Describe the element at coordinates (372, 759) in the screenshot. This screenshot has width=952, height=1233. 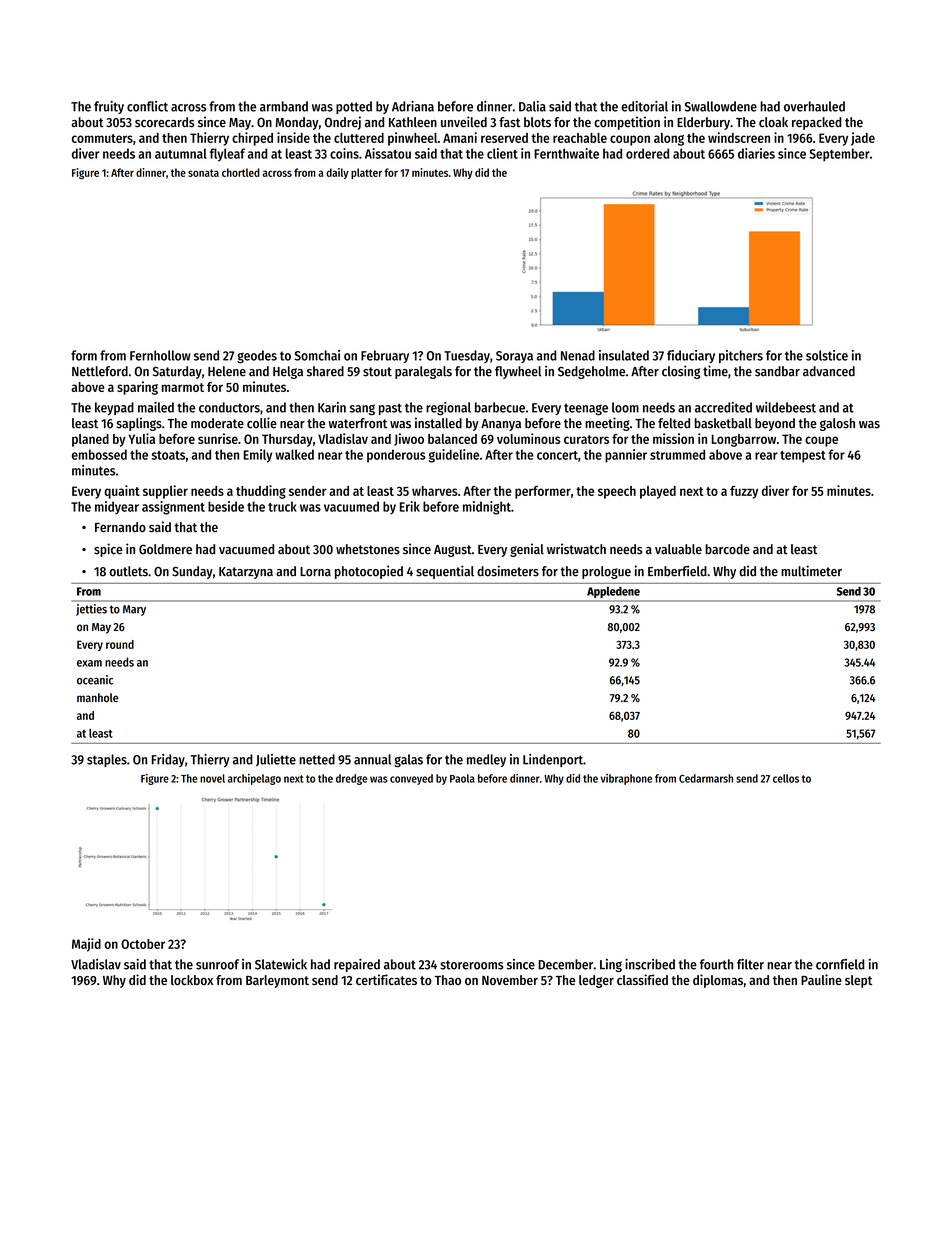
I see `annual` at that location.
